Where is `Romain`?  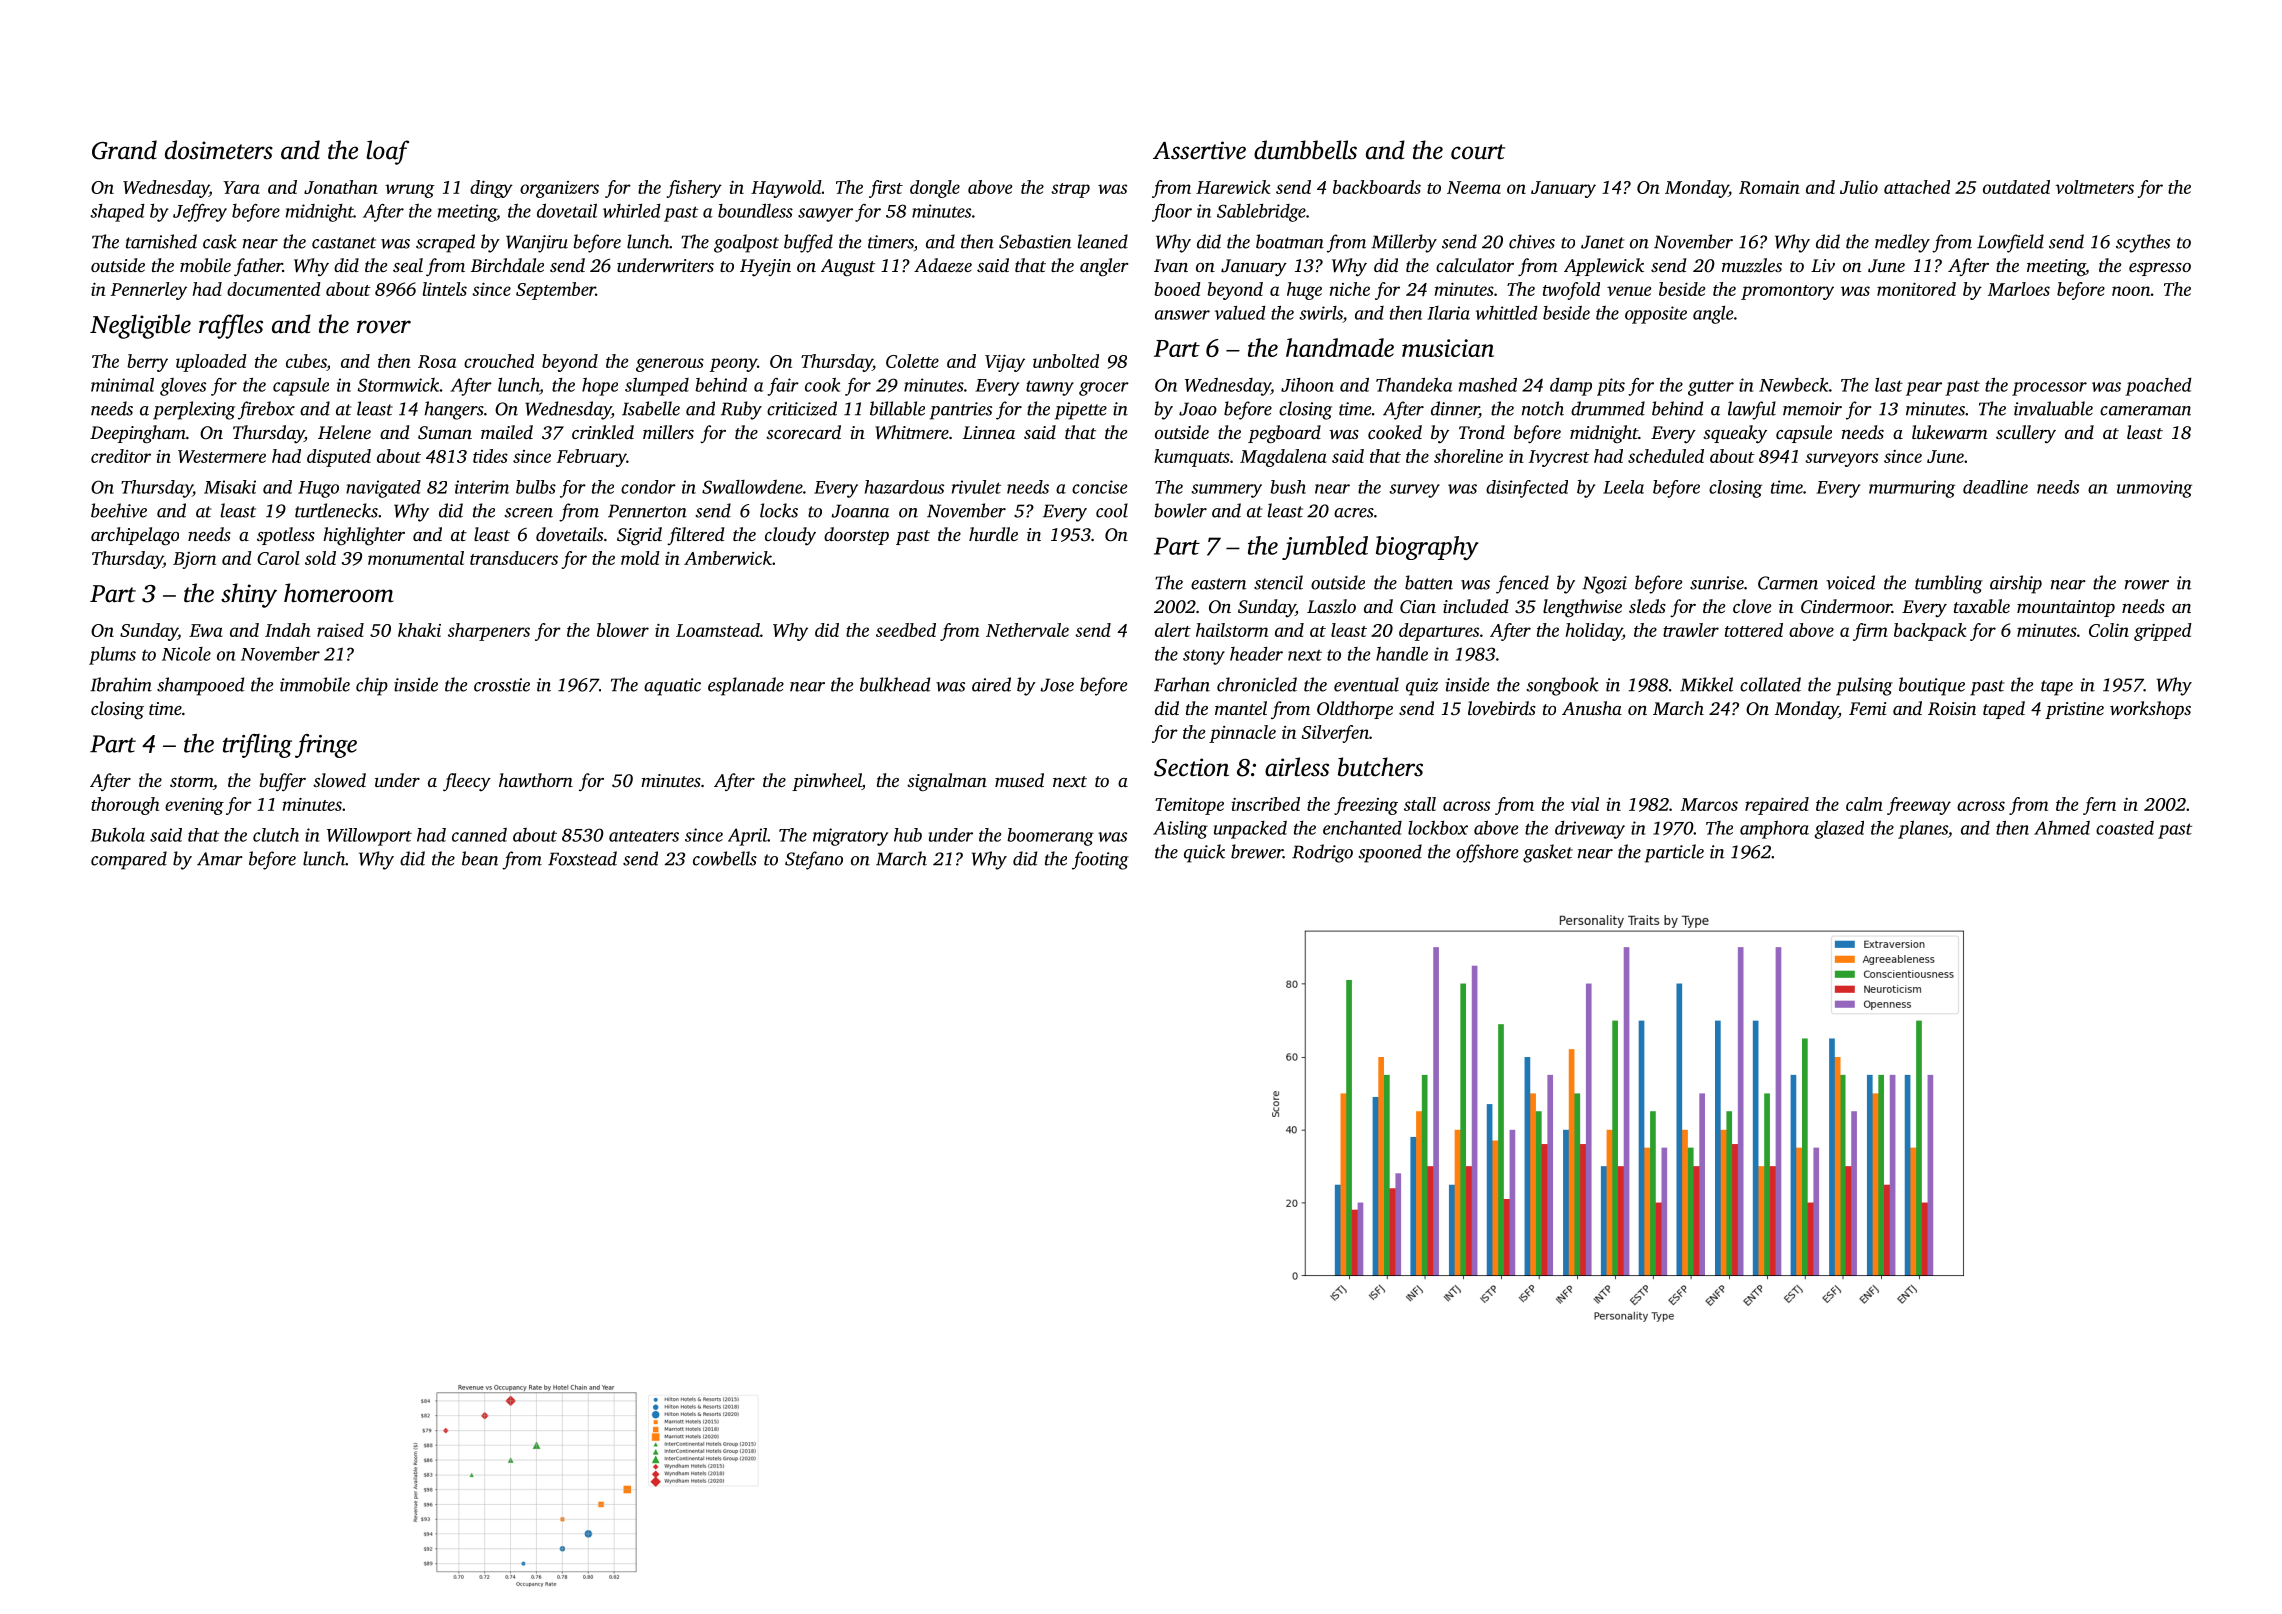 Romain is located at coordinates (1769, 187).
